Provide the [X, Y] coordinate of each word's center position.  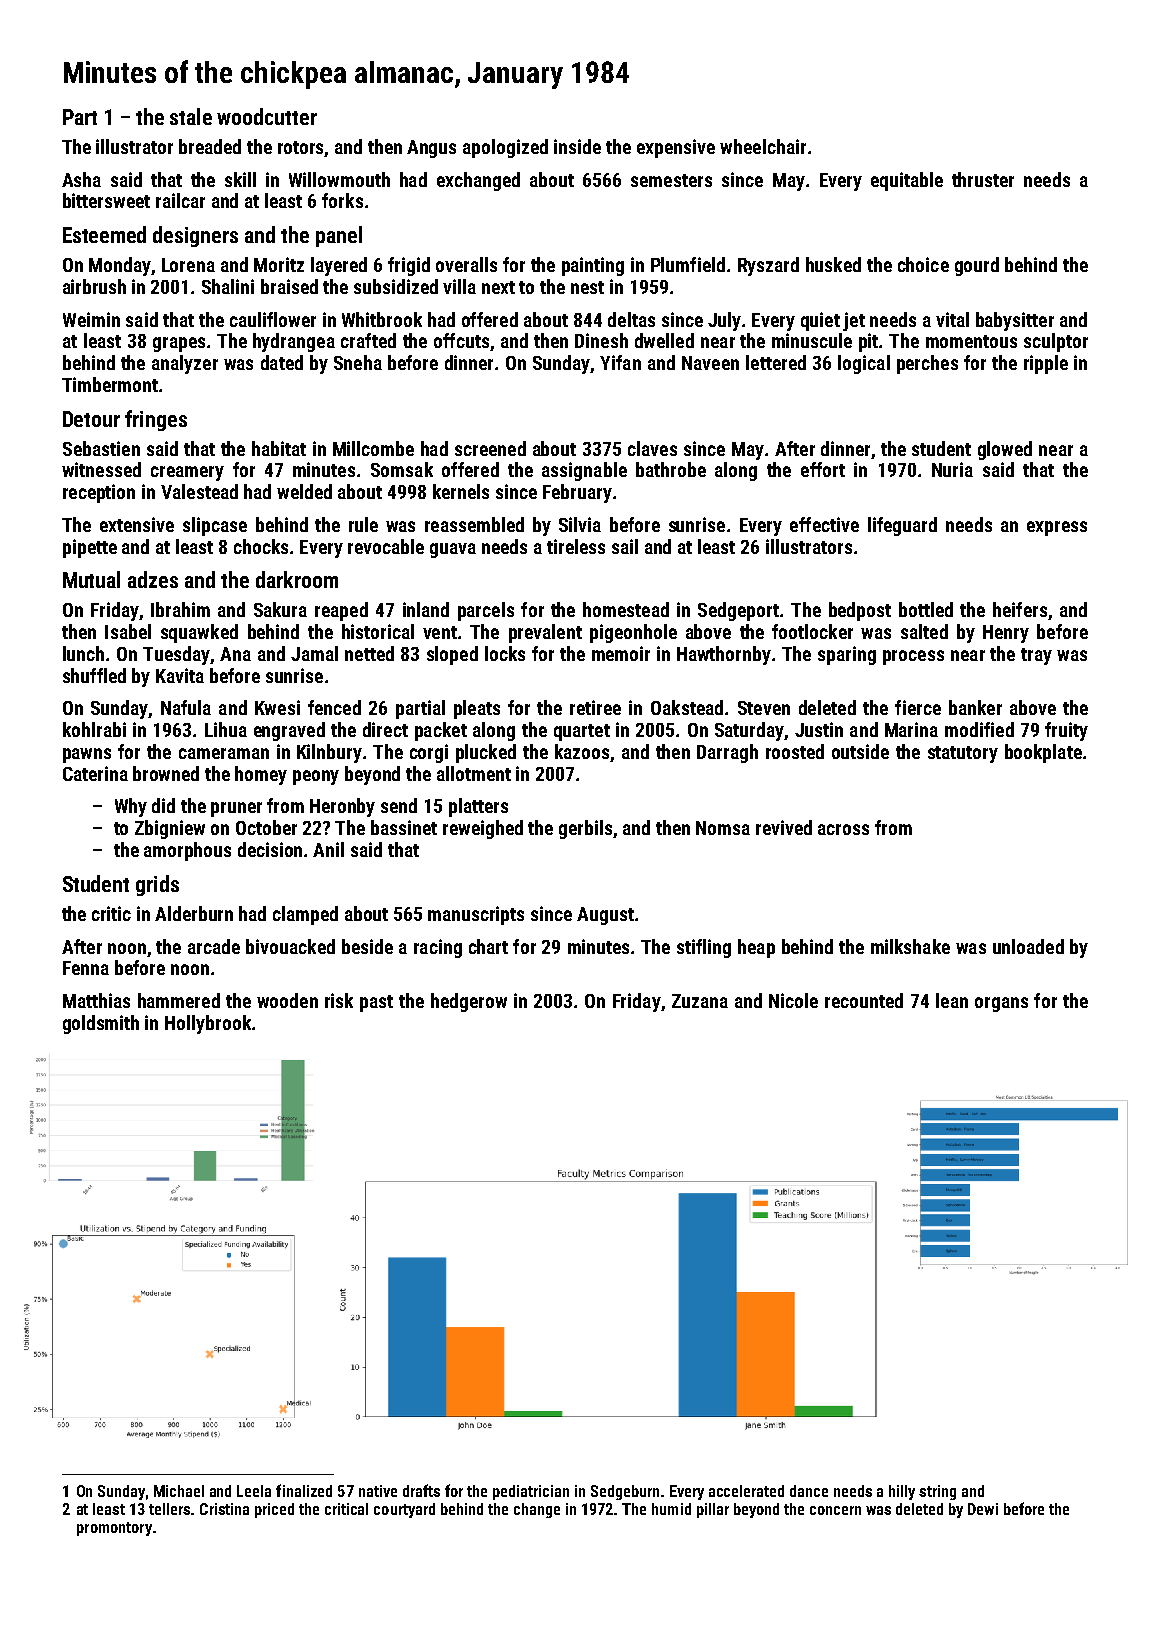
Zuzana [700, 1001]
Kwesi [277, 707]
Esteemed [104, 234]
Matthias [96, 1000]
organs [1001, 1004]
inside [577, 146]
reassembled [474, 524]
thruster [983, 179]
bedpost [860, 611]
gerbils [585, 829]
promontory [114, 1529]
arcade [214, 946]
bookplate [1043, 753]
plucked [486, 753]
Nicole [793, 1000]
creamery [187, 473]
